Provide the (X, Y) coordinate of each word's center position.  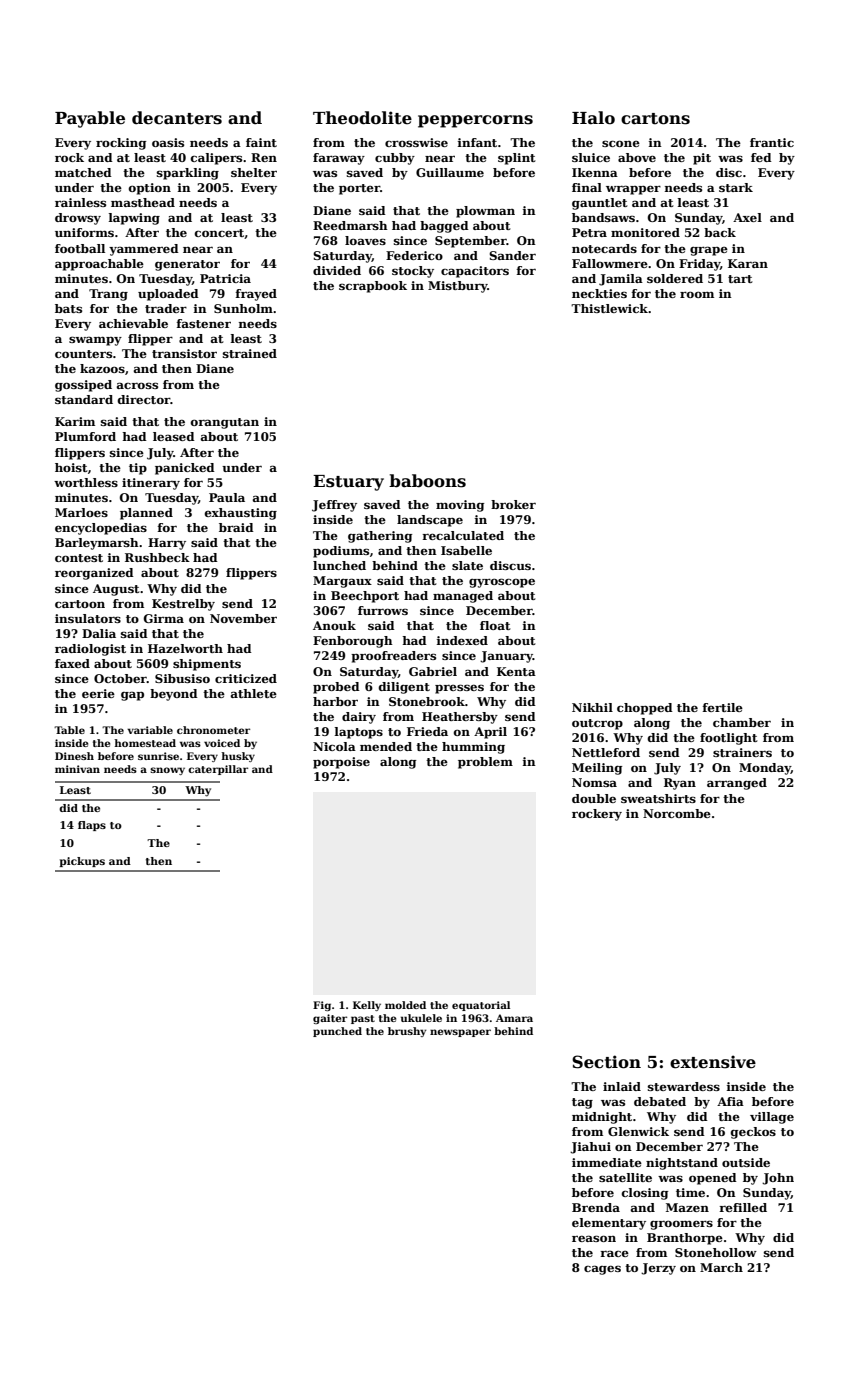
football (80, 248)
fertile (723, 707)
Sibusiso (182, 678)
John (778, 1179)
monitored (645, 232)
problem (485, 763)
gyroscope (502, 583)
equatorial (481, 1006)
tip (138, 469)
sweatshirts (658, 798)
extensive (713, 1062)
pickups (82, 862)
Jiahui (590, 1148)
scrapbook (373, 287)
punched (337, 1032)
